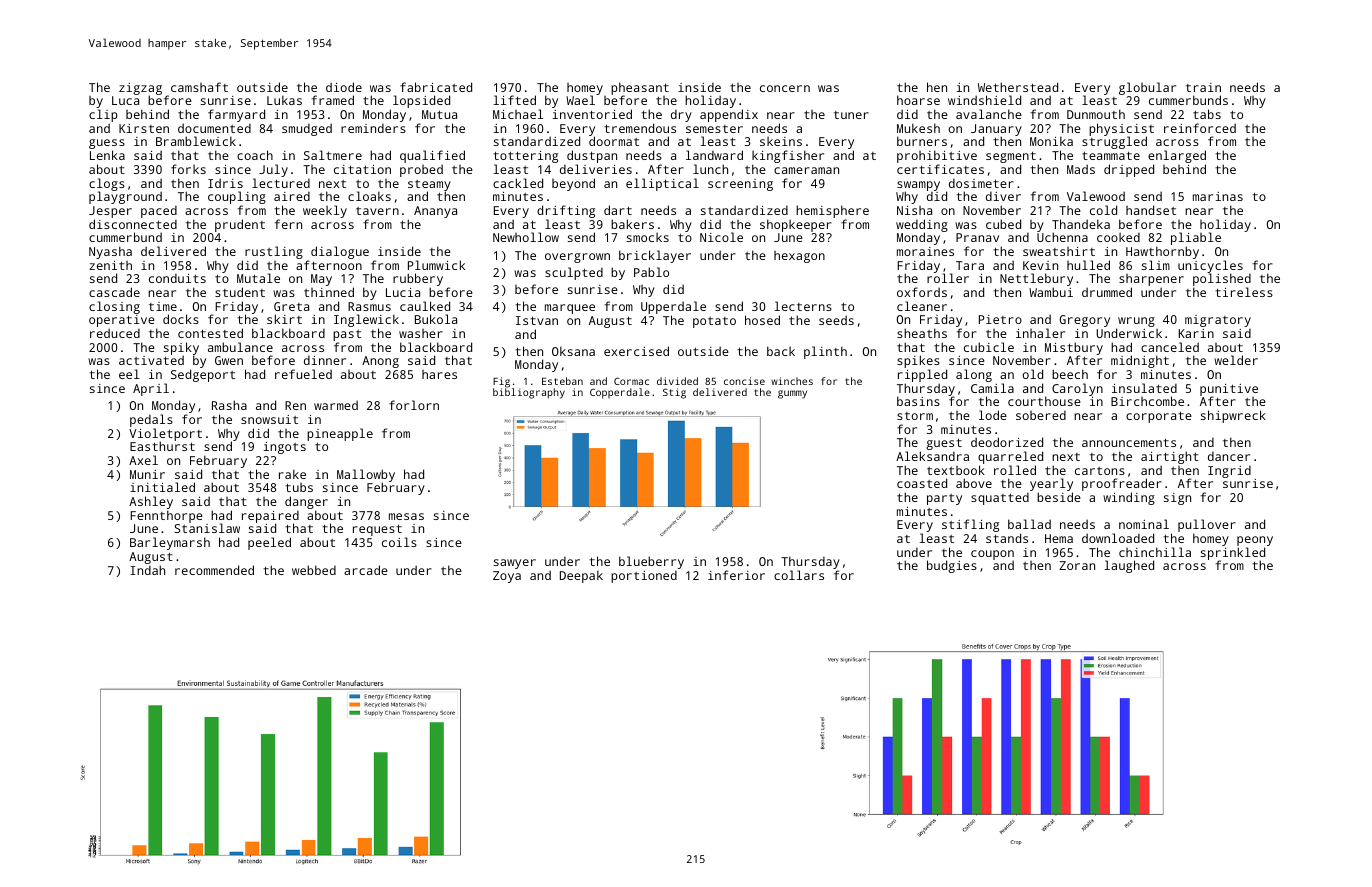 This image has height=887, width=1372. What do you see at coordinates (299, 487) in the image?
I see `tubs` at bounding box center [299, 487].
